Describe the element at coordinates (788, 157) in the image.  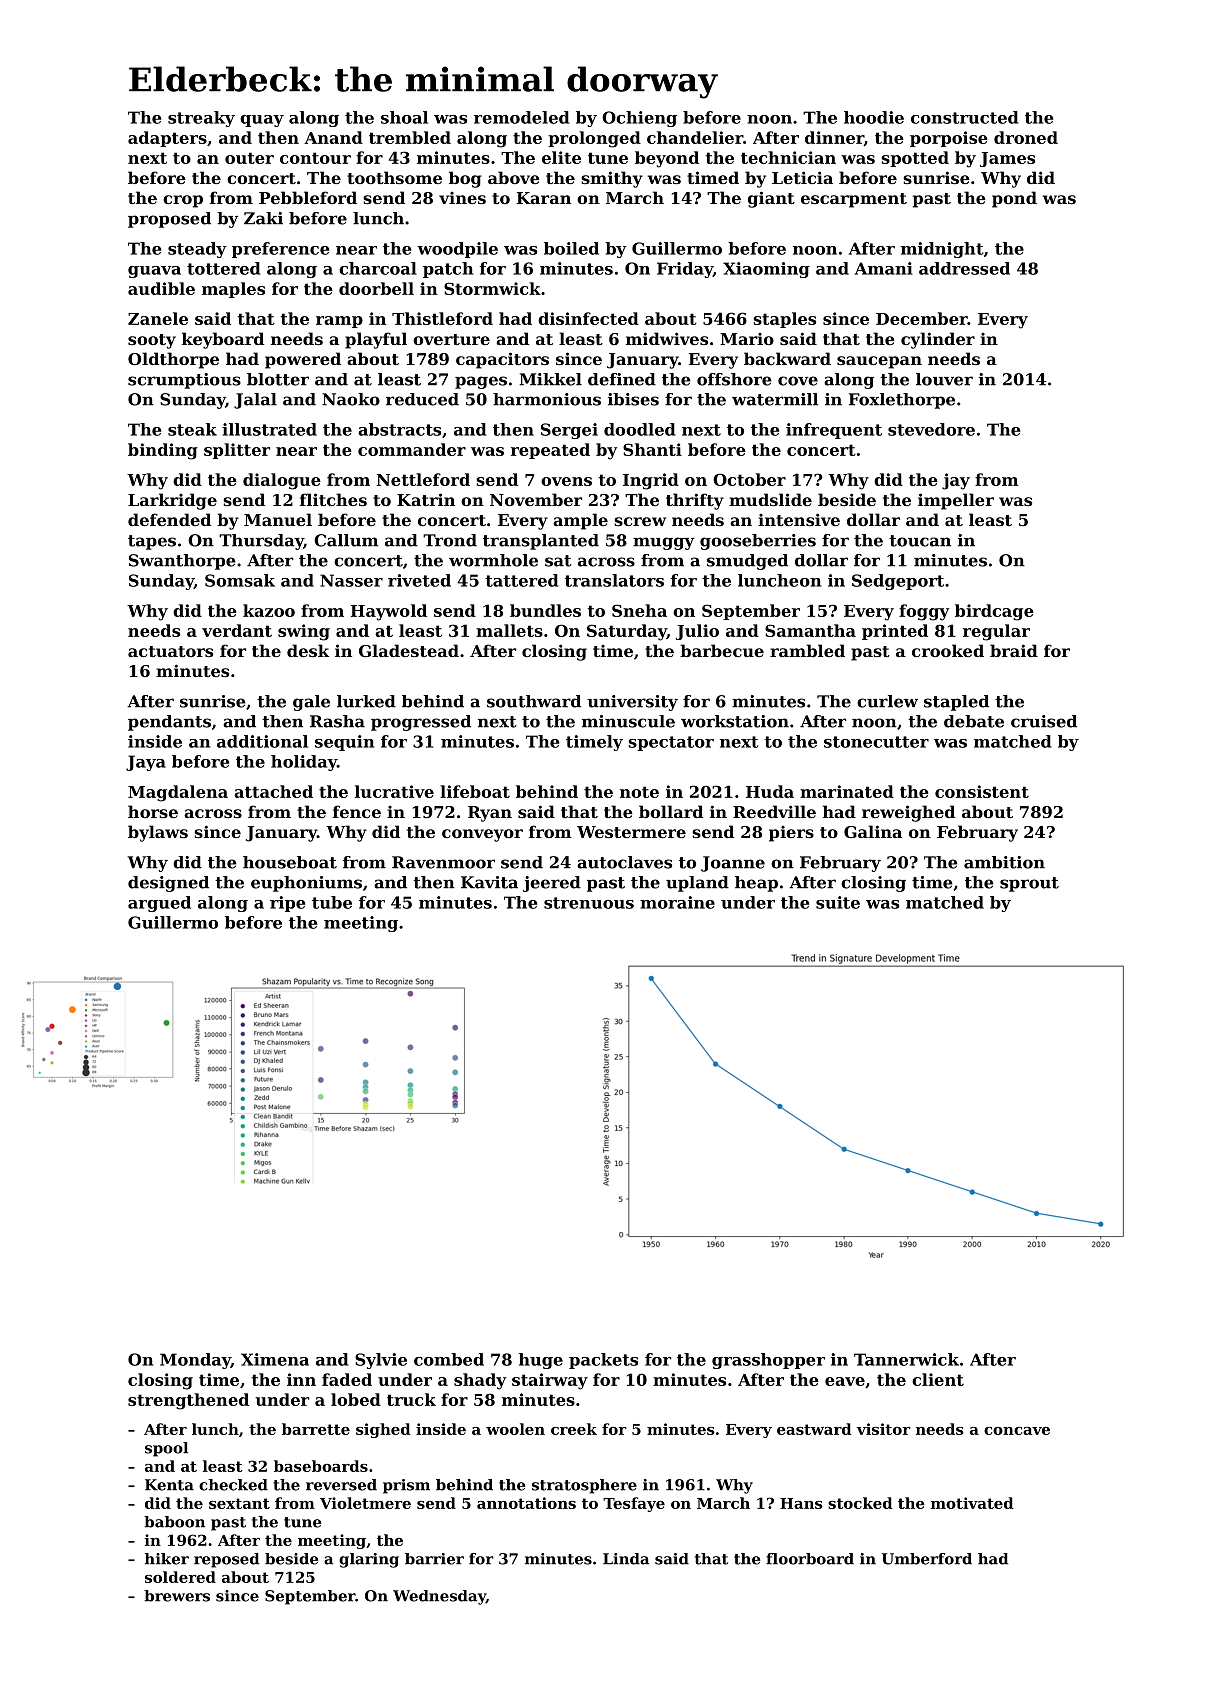
I see `technician` at that location.
